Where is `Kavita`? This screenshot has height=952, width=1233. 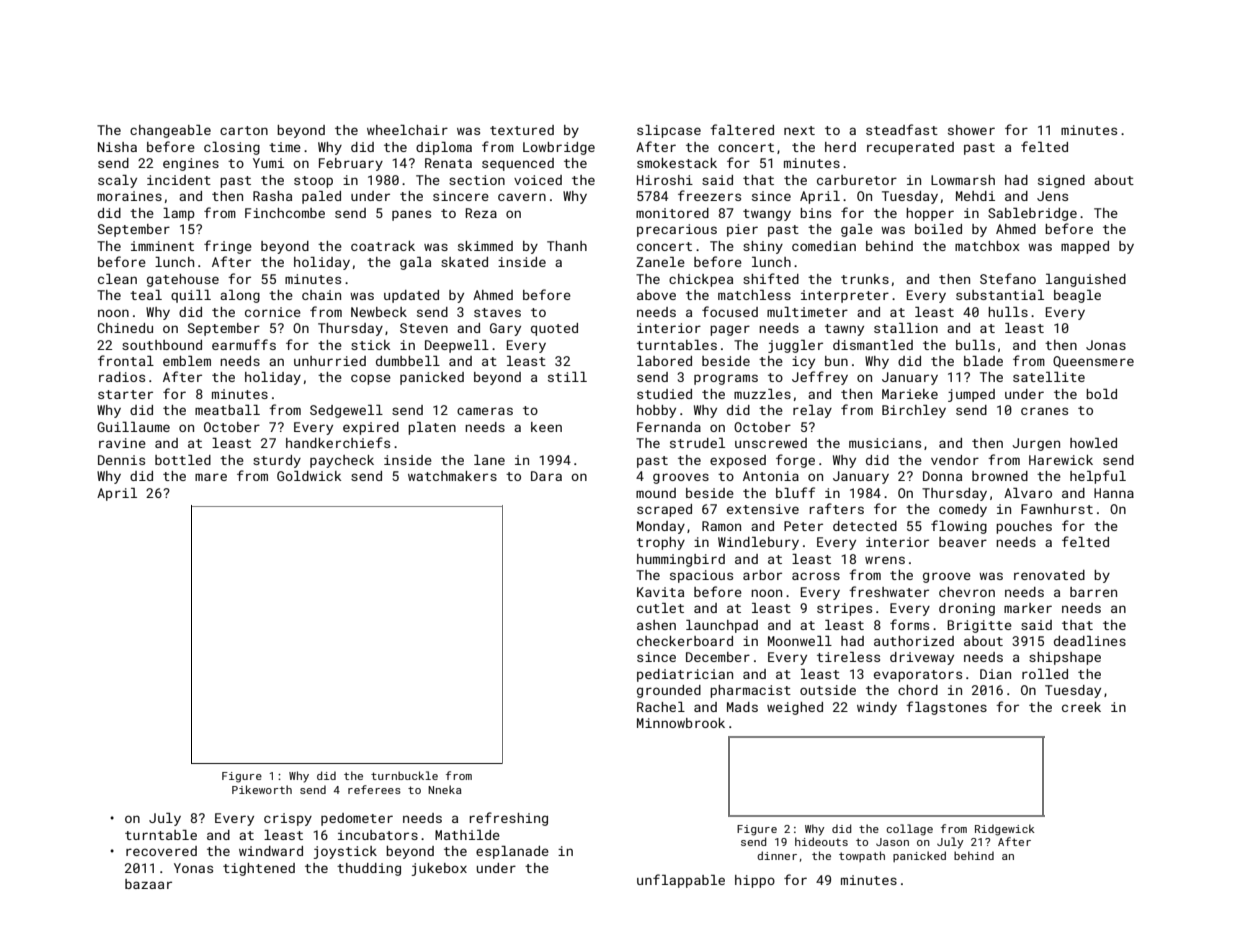
Kavita is located at coordinates (660, 592).
